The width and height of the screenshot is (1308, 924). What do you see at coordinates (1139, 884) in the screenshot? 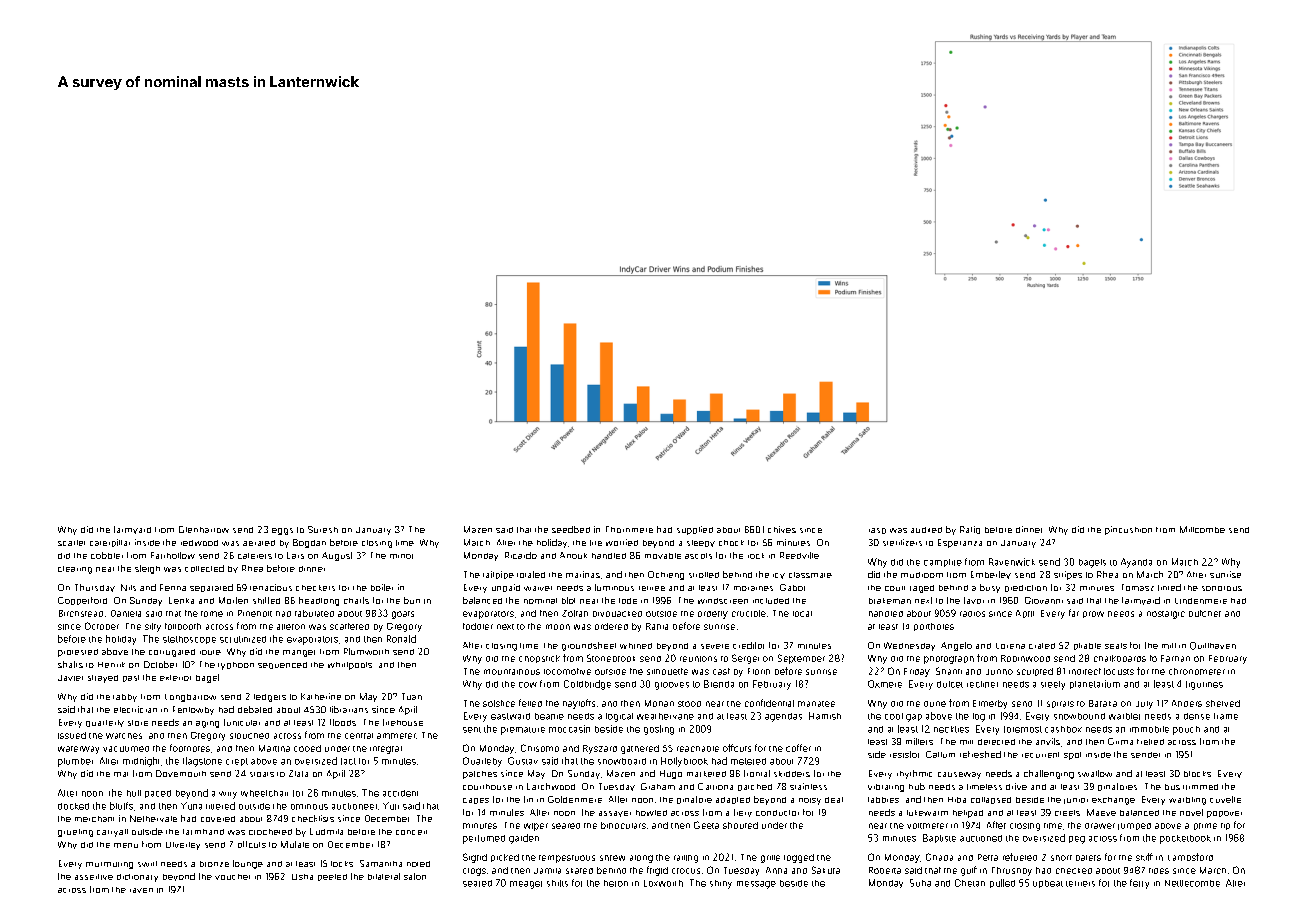
I see `ferry` at bounding box center [1139, 884].
